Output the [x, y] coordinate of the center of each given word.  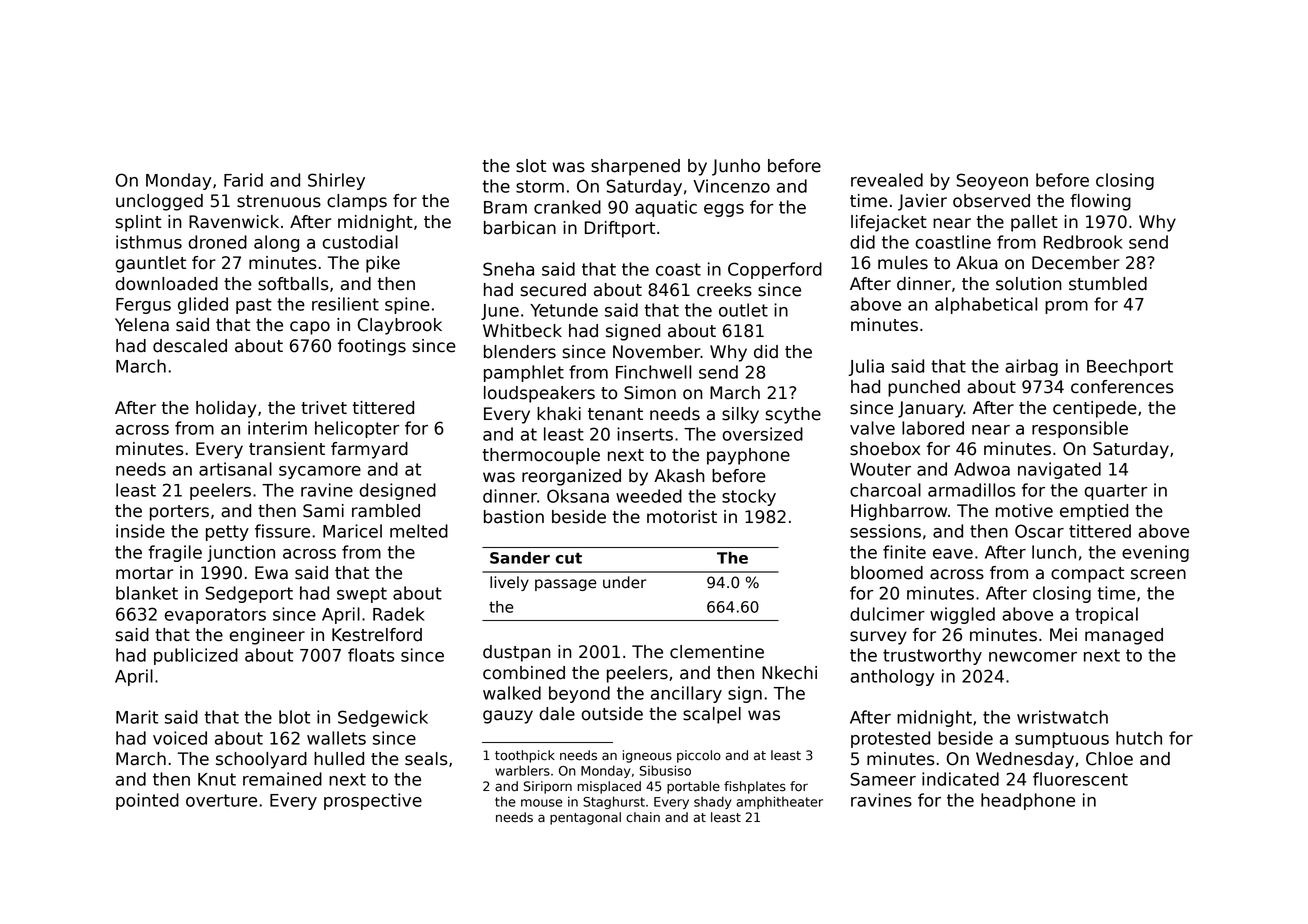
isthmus [149, 242]
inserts [645, 434]
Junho [736, 167]
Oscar [1039, 531]
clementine [717, 652]
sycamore [320, 472]
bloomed [887, 573]
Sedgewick [383, 718]
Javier [922, 202]
